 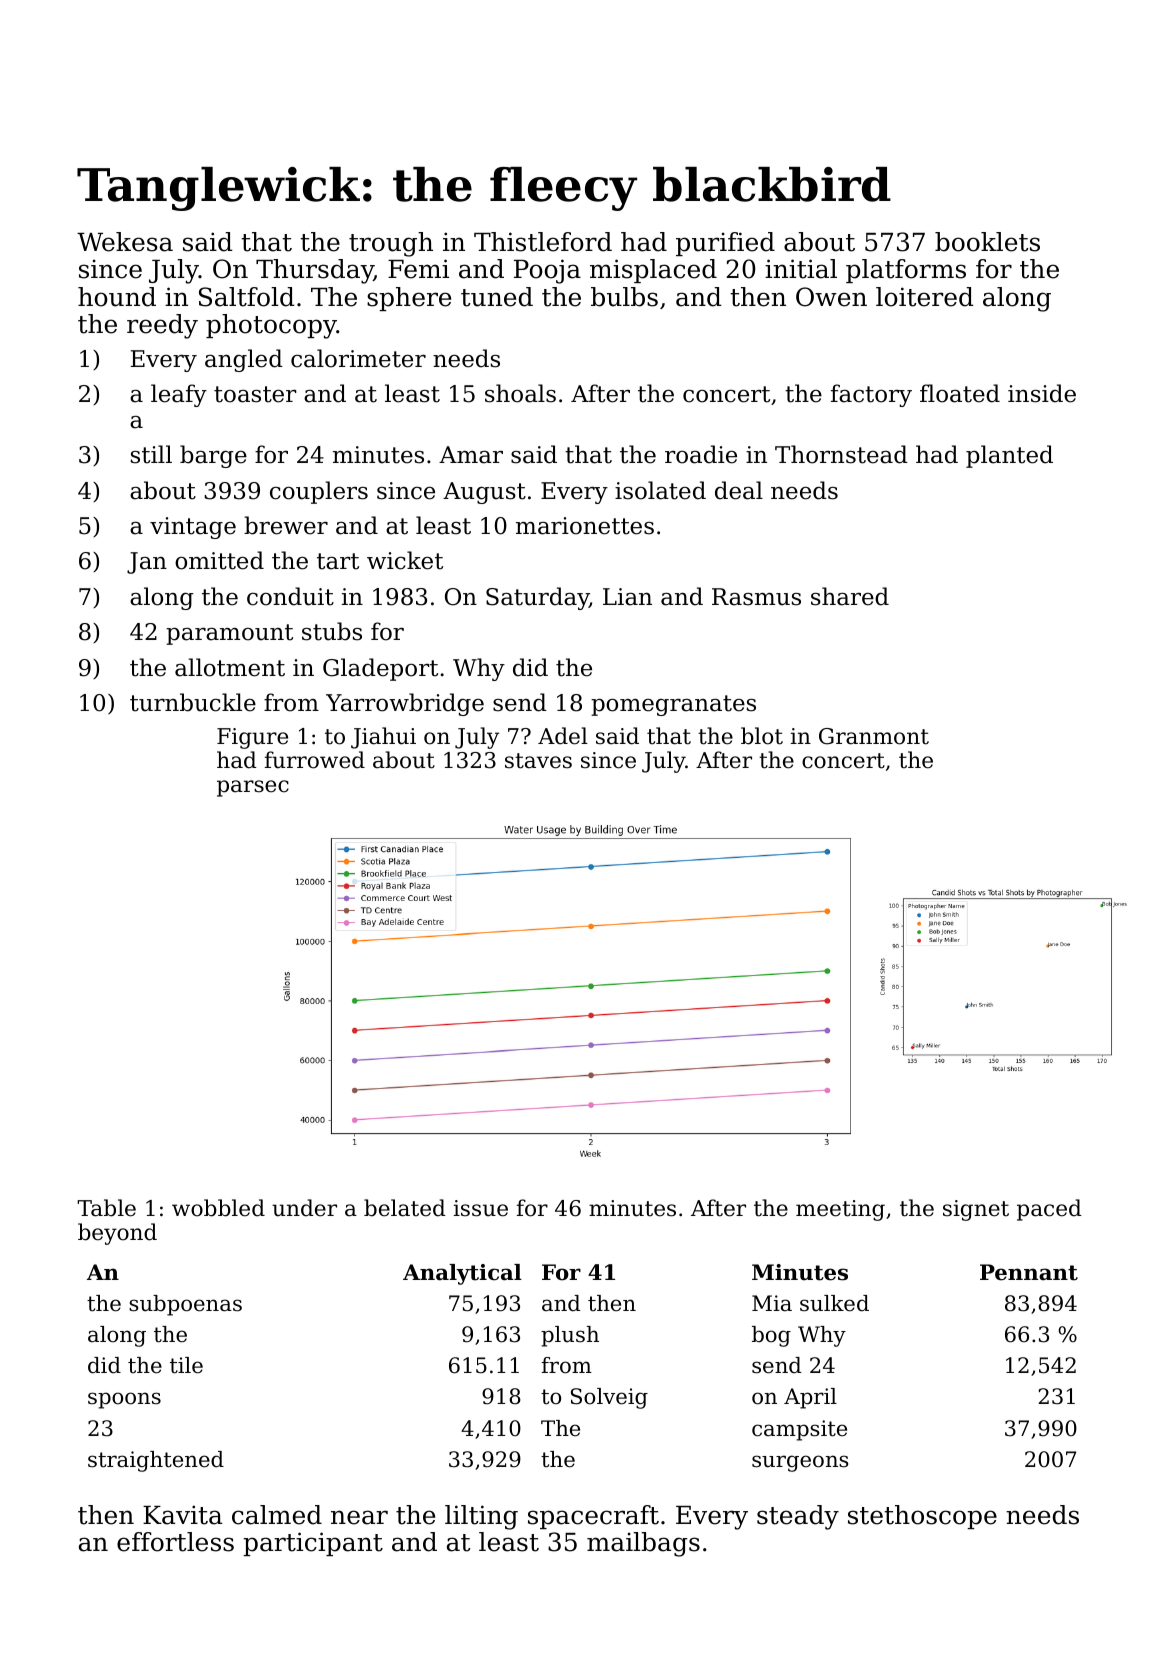 What do you see at coordinates (874, 736) in the page?
I see `Granmont` at bounding box center [874, 736].
